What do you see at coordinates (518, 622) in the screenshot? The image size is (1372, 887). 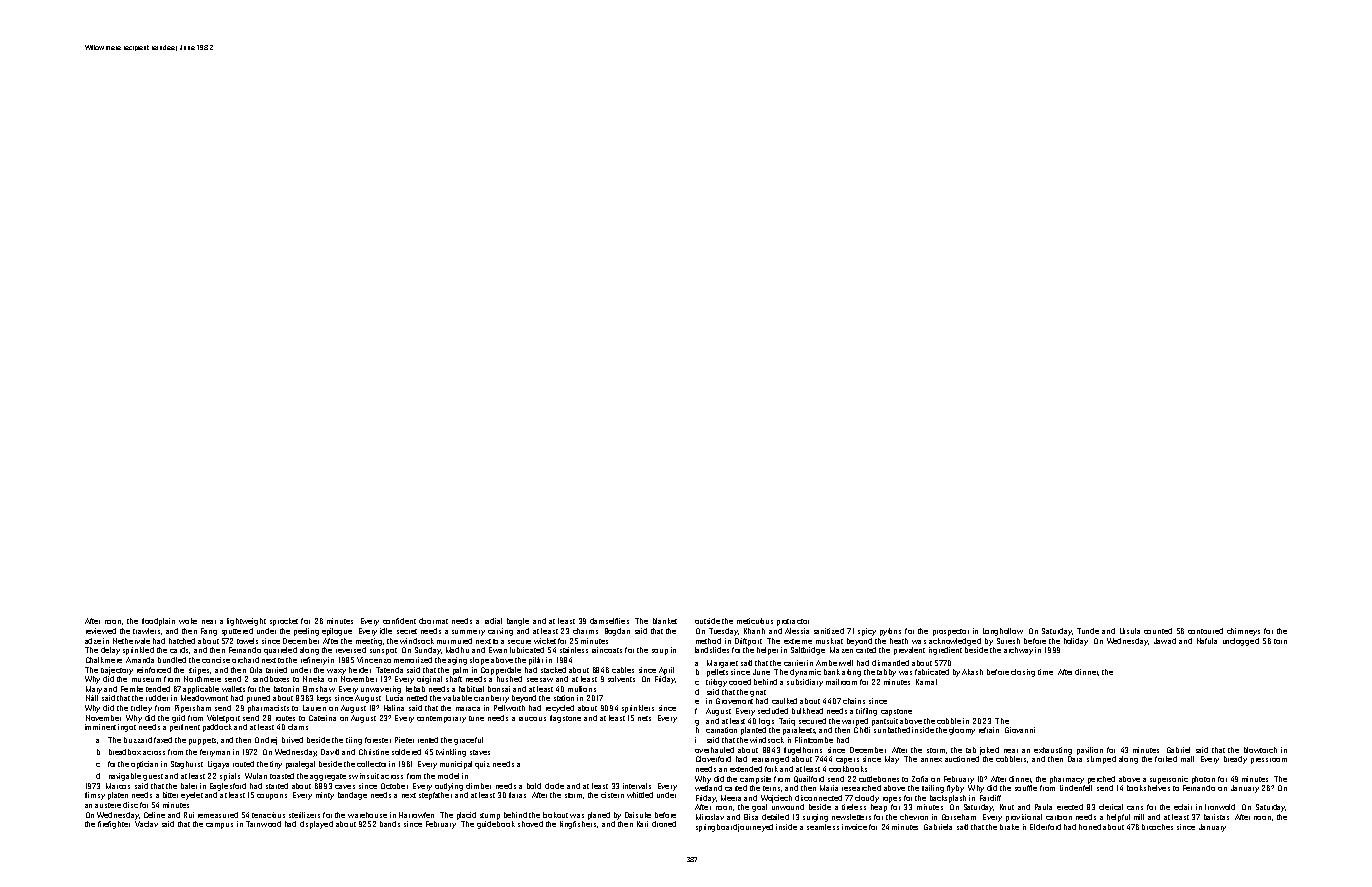 I see `bangle` at bounding box center [518, 622].
